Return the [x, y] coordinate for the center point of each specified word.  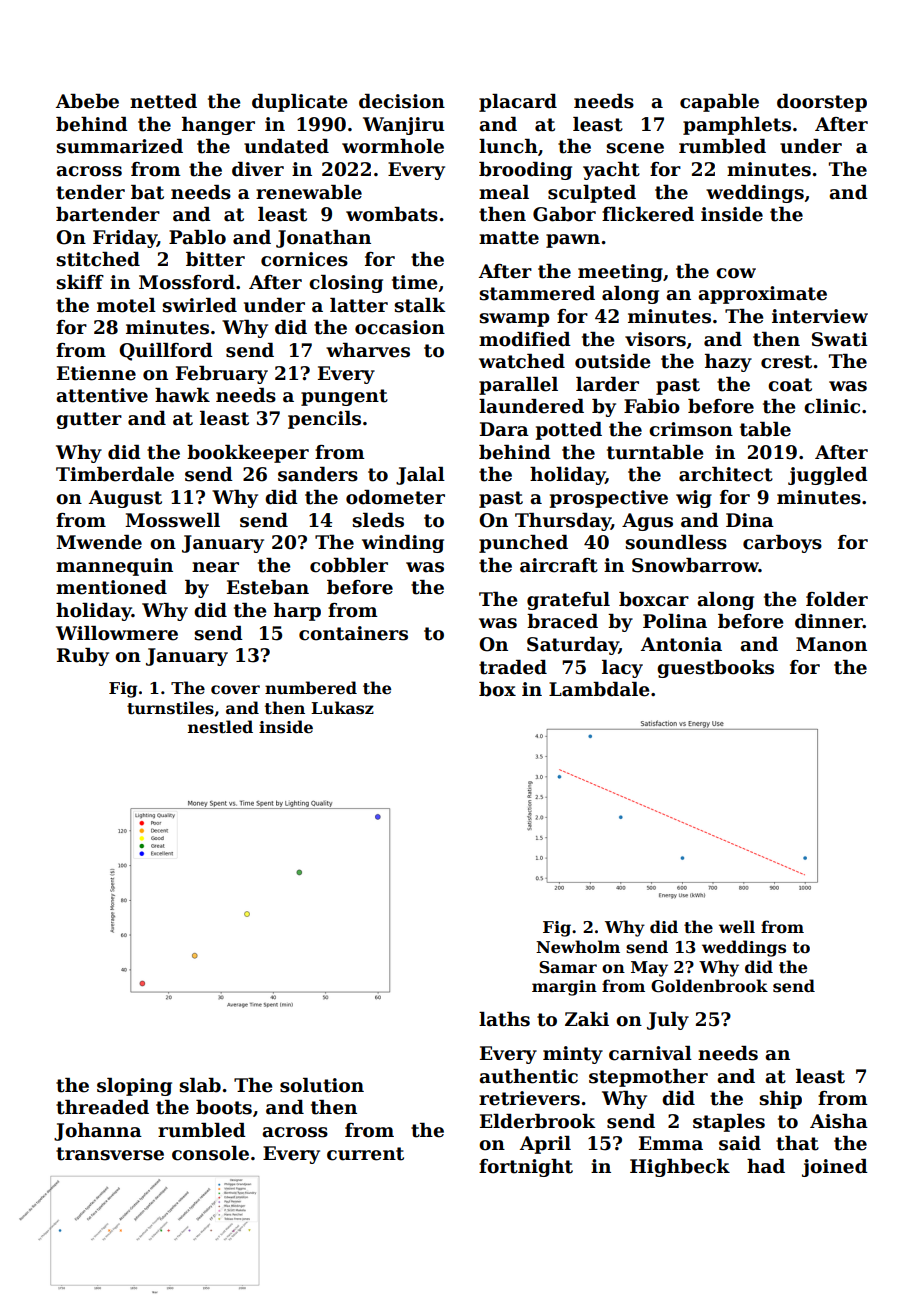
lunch [508, 146]
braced [562, 621]
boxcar [654, 599]
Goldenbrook [709, 986]
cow [736, 273]
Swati [840, 339]
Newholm [578, 947]
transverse [110, 1154]
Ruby [83, 657]
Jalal [420, 476]
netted [163, 101]
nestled [220, 727]
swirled [199, 305]
